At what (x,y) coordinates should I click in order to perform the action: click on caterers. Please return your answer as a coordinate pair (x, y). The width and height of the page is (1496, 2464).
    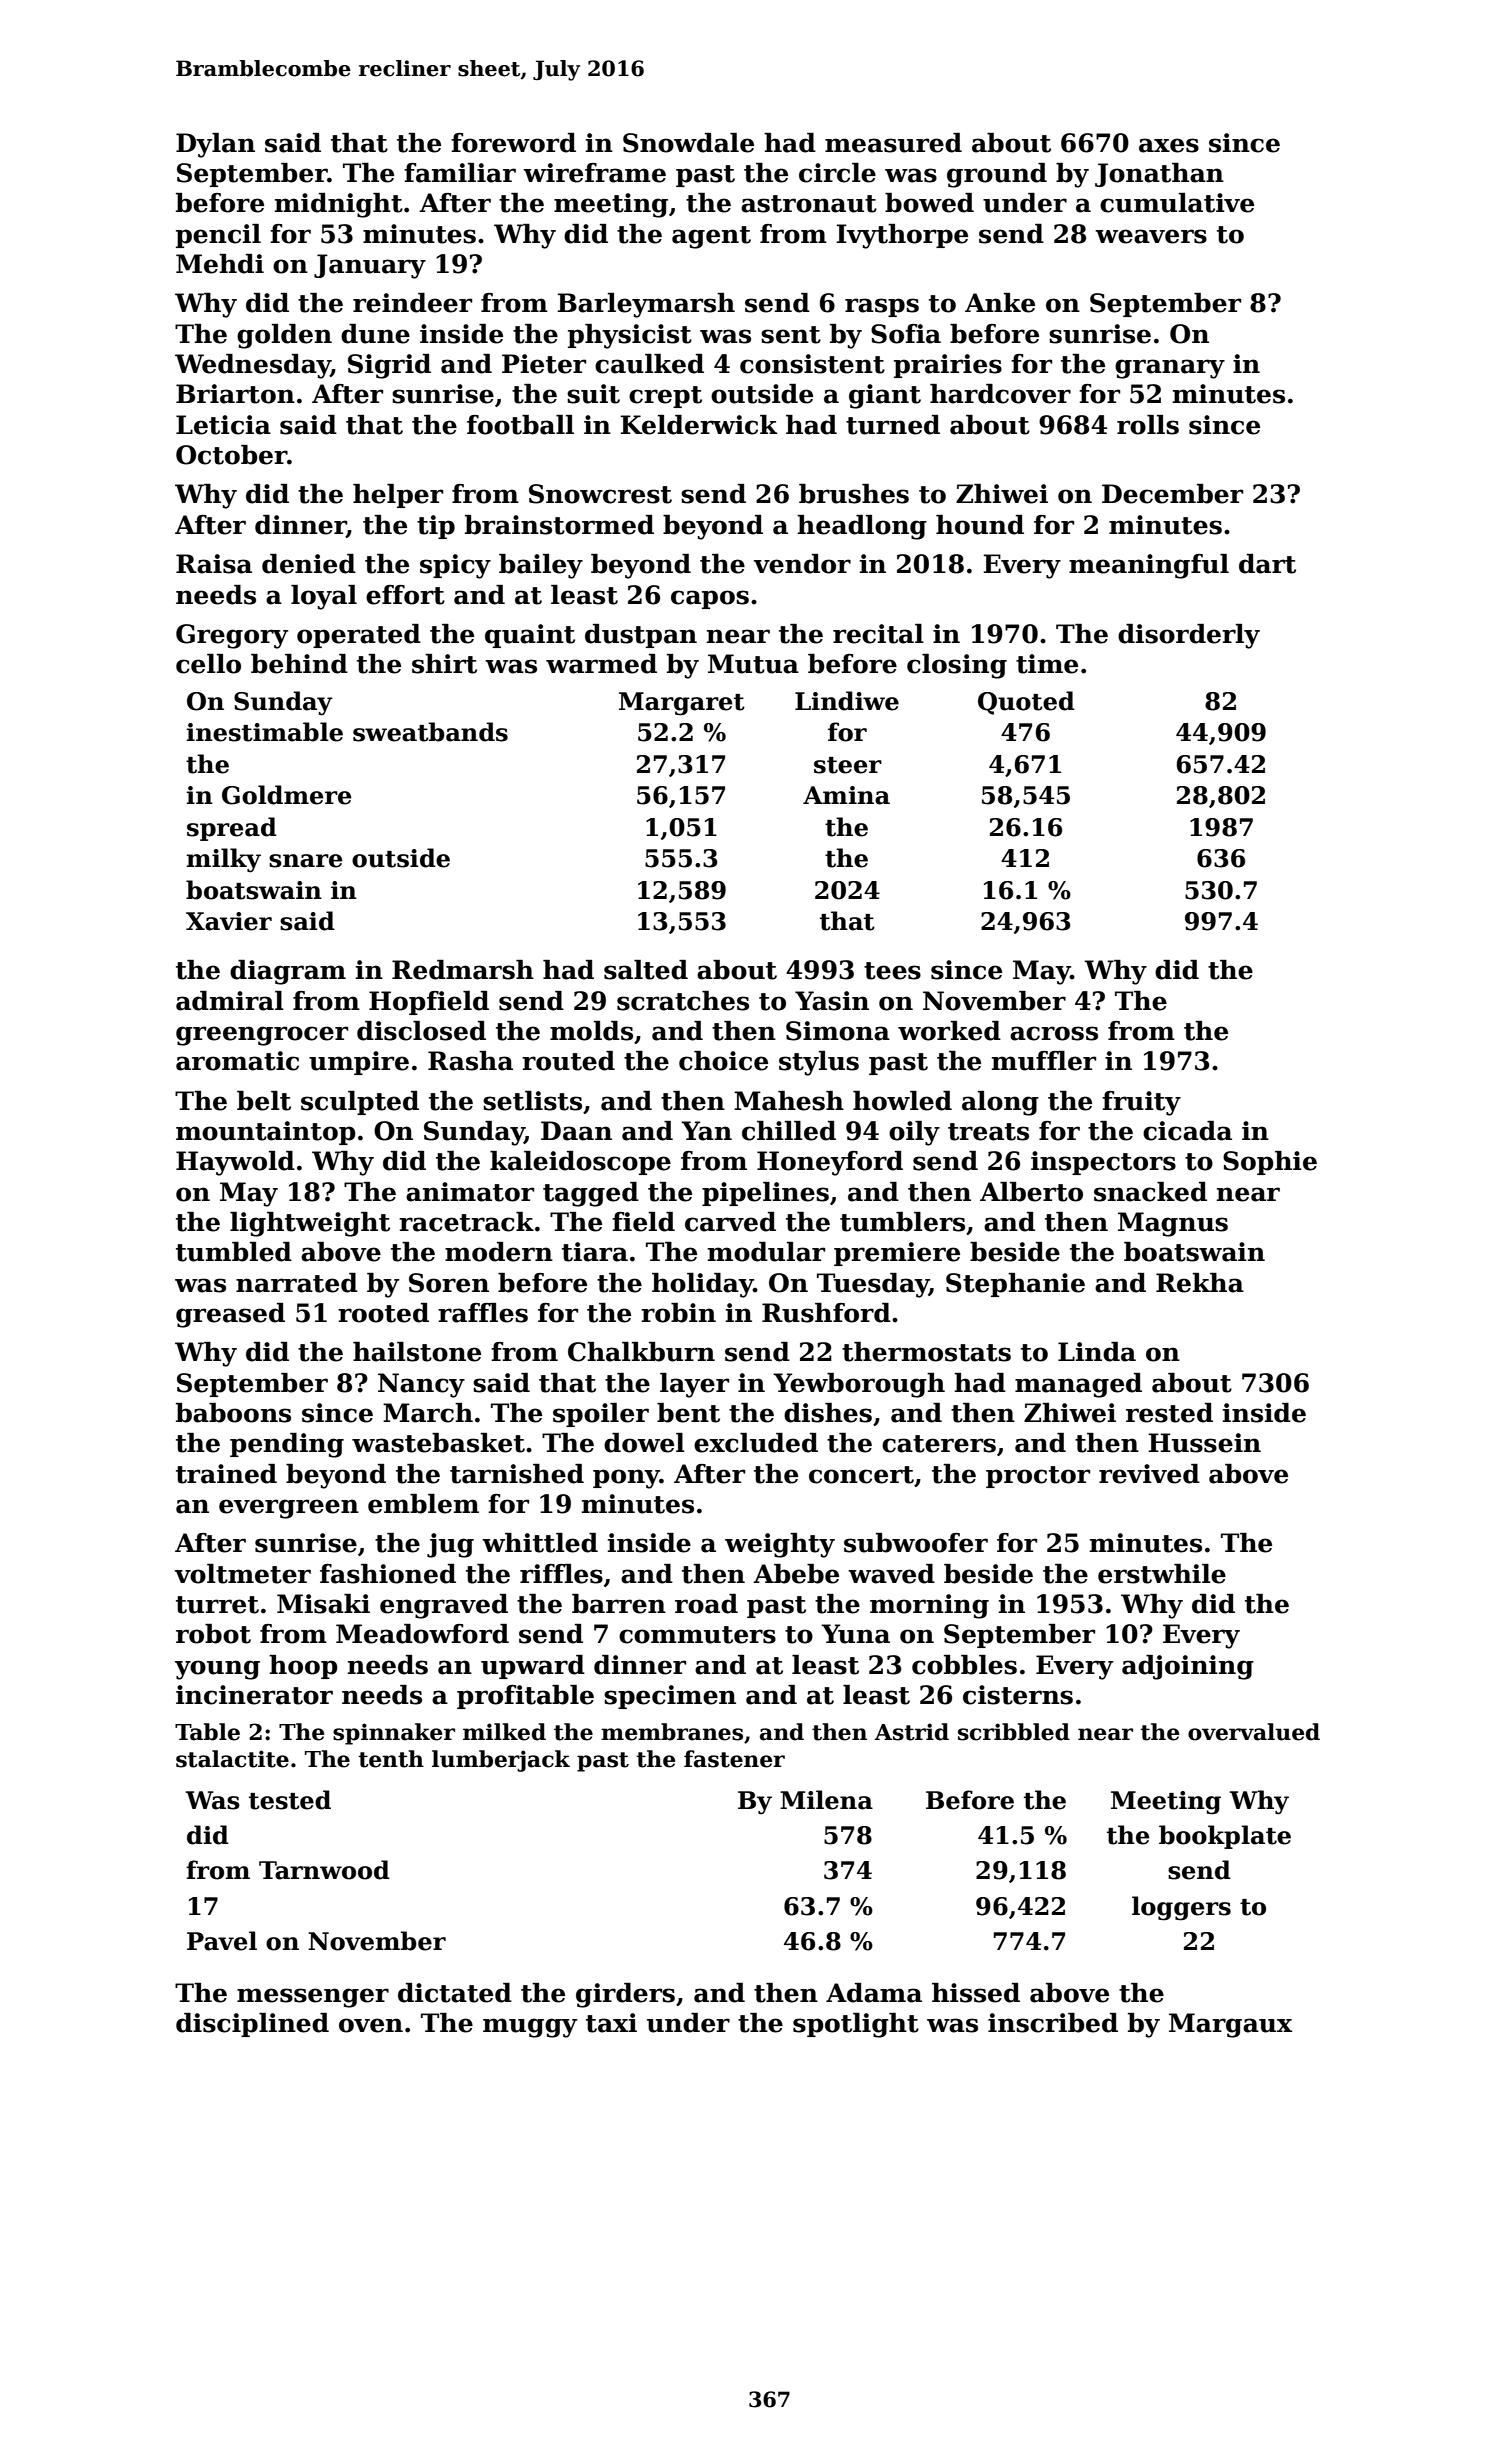
    Looking at the image, I should click on (939, 1444).
